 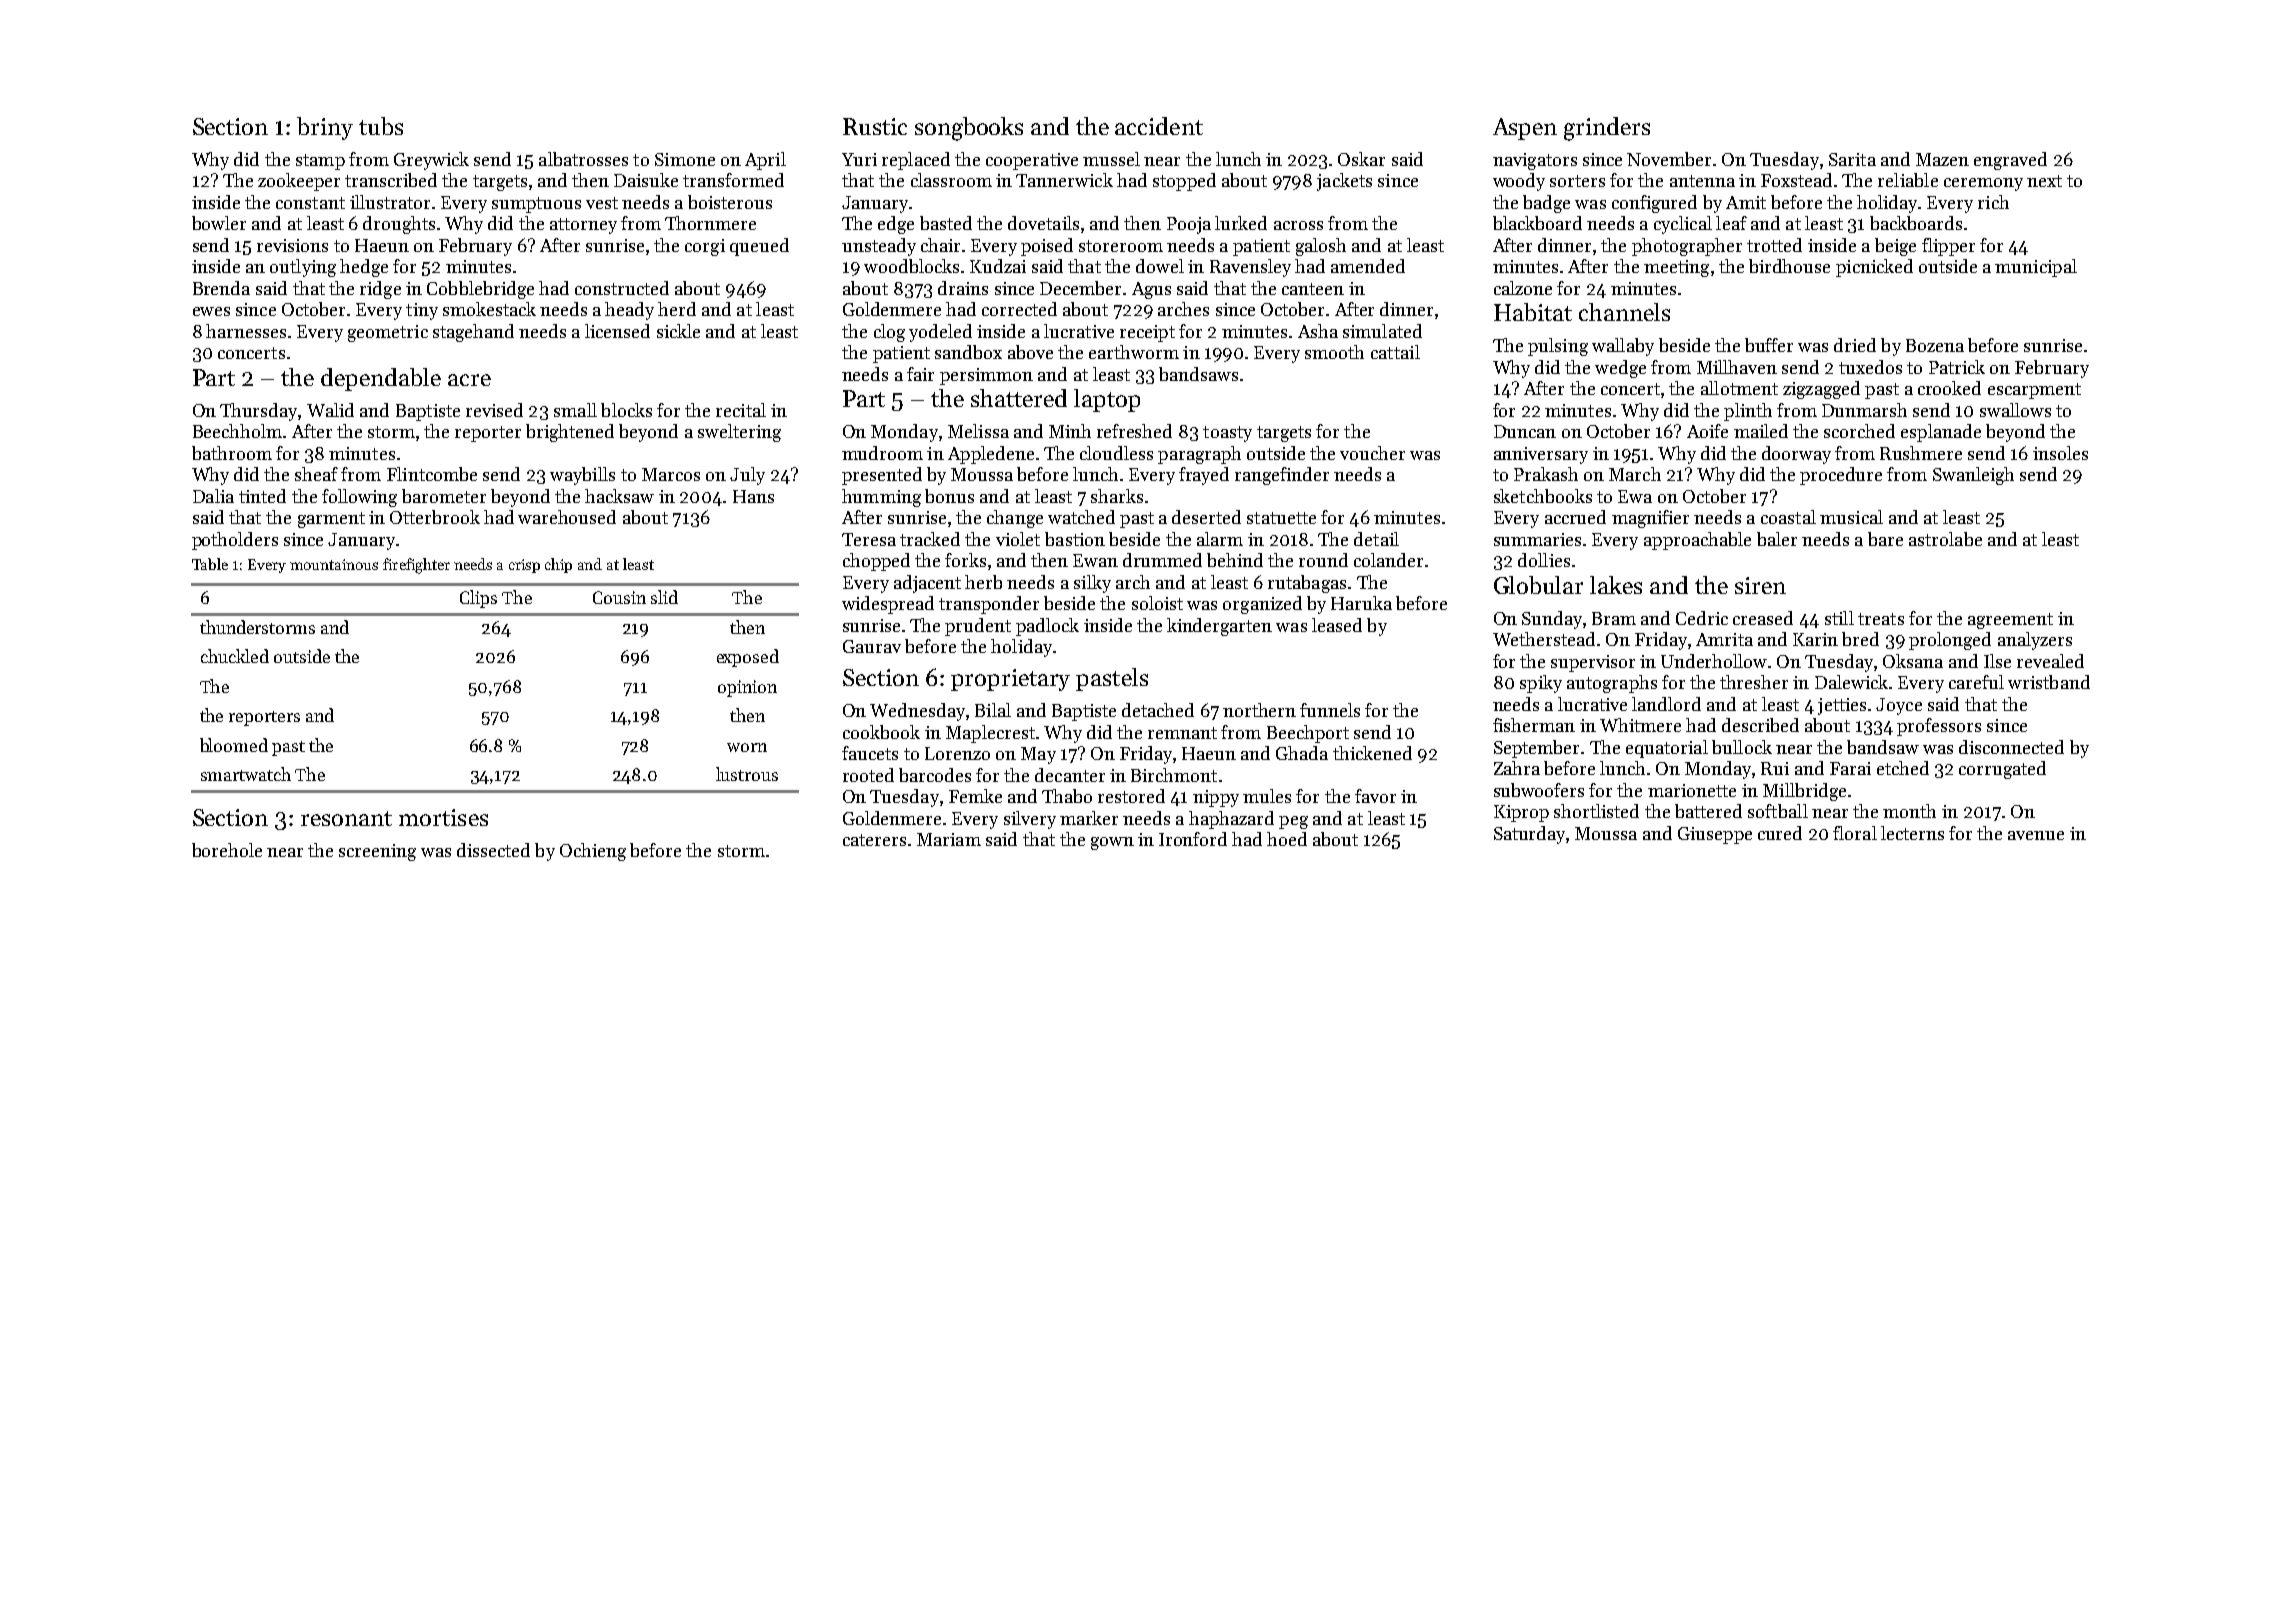 I want to click on musical, so click(x=1851, y=517).
